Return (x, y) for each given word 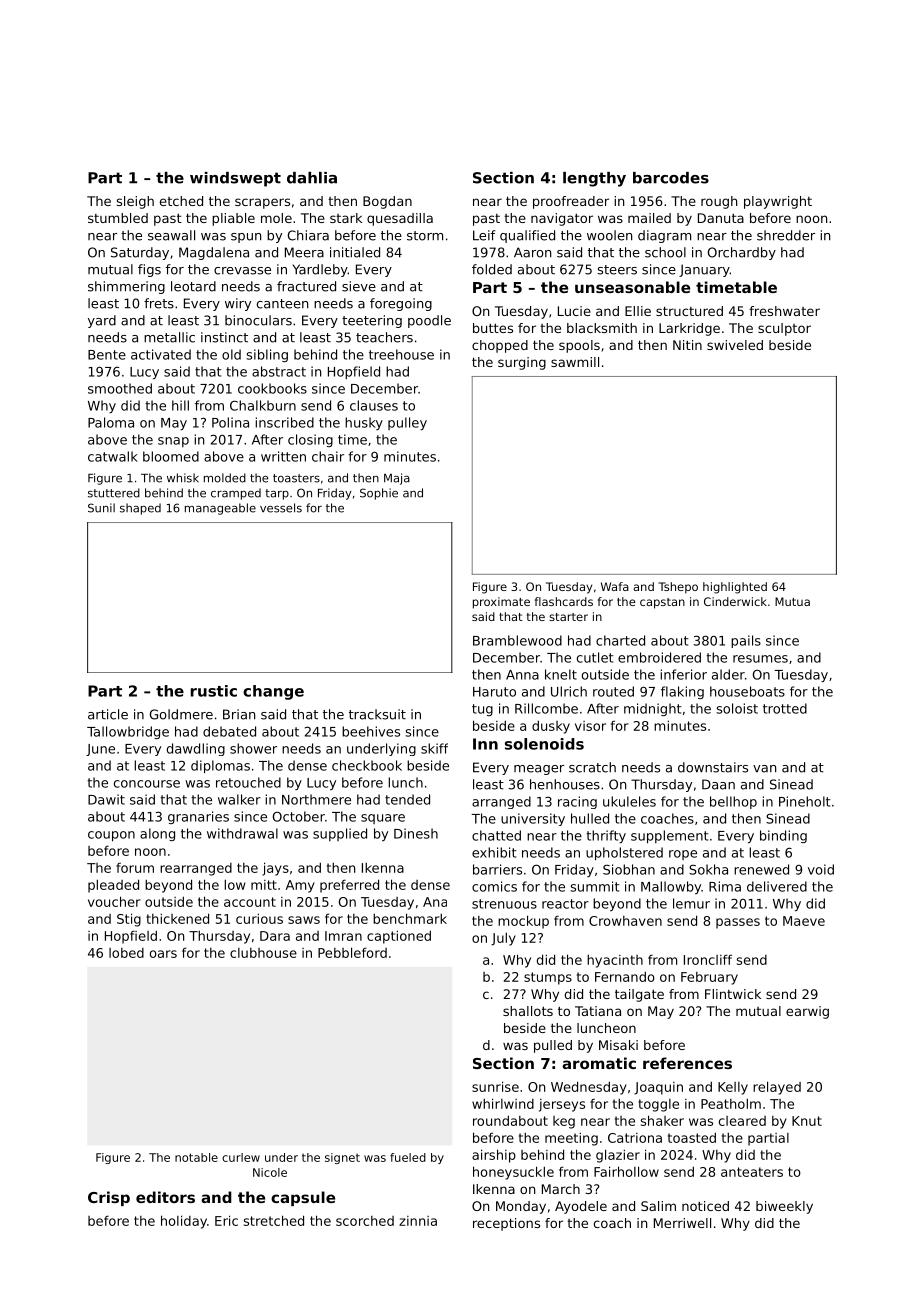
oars (163, 954)
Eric (226, 1220)
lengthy (594, 179)
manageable (220, 509)
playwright (778, 202)
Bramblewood (517, 640)
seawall (171, 235)
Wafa (615, 586)
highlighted (735, 588)
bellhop (733, 802)
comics (494, 886)
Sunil (101, 508)
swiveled (735, 345)
